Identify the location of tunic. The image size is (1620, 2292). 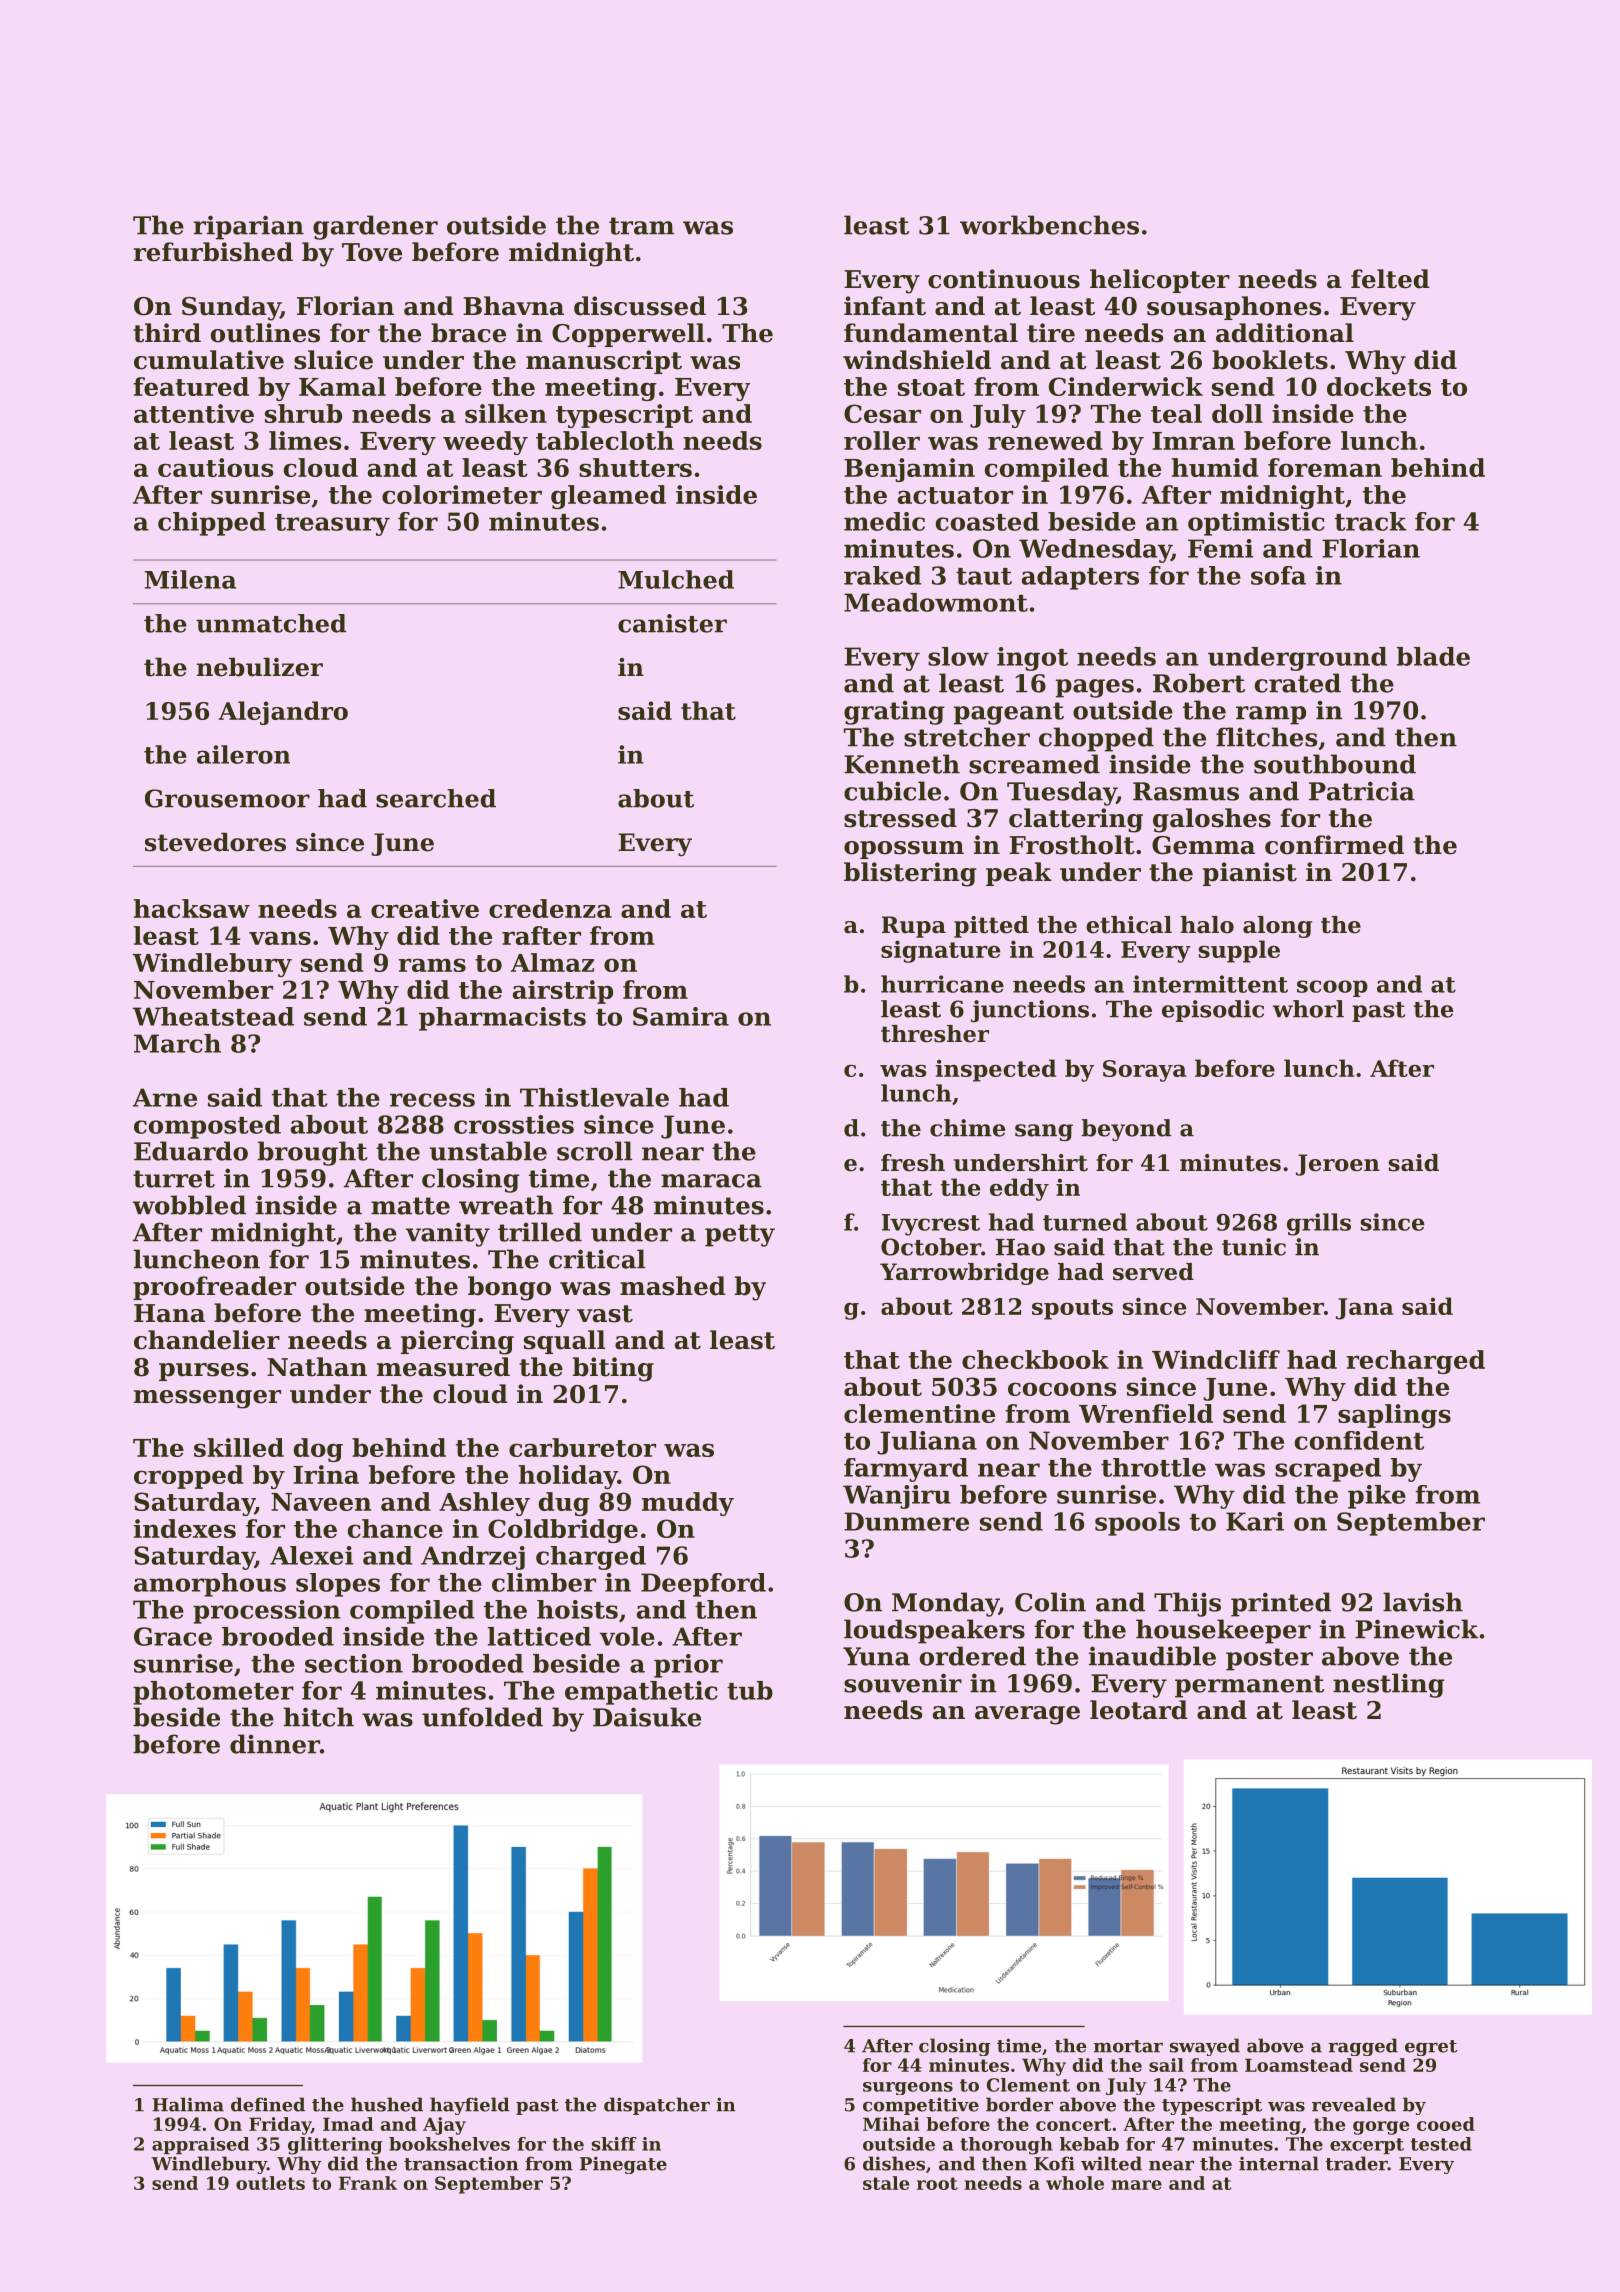
(1254, 1247).
